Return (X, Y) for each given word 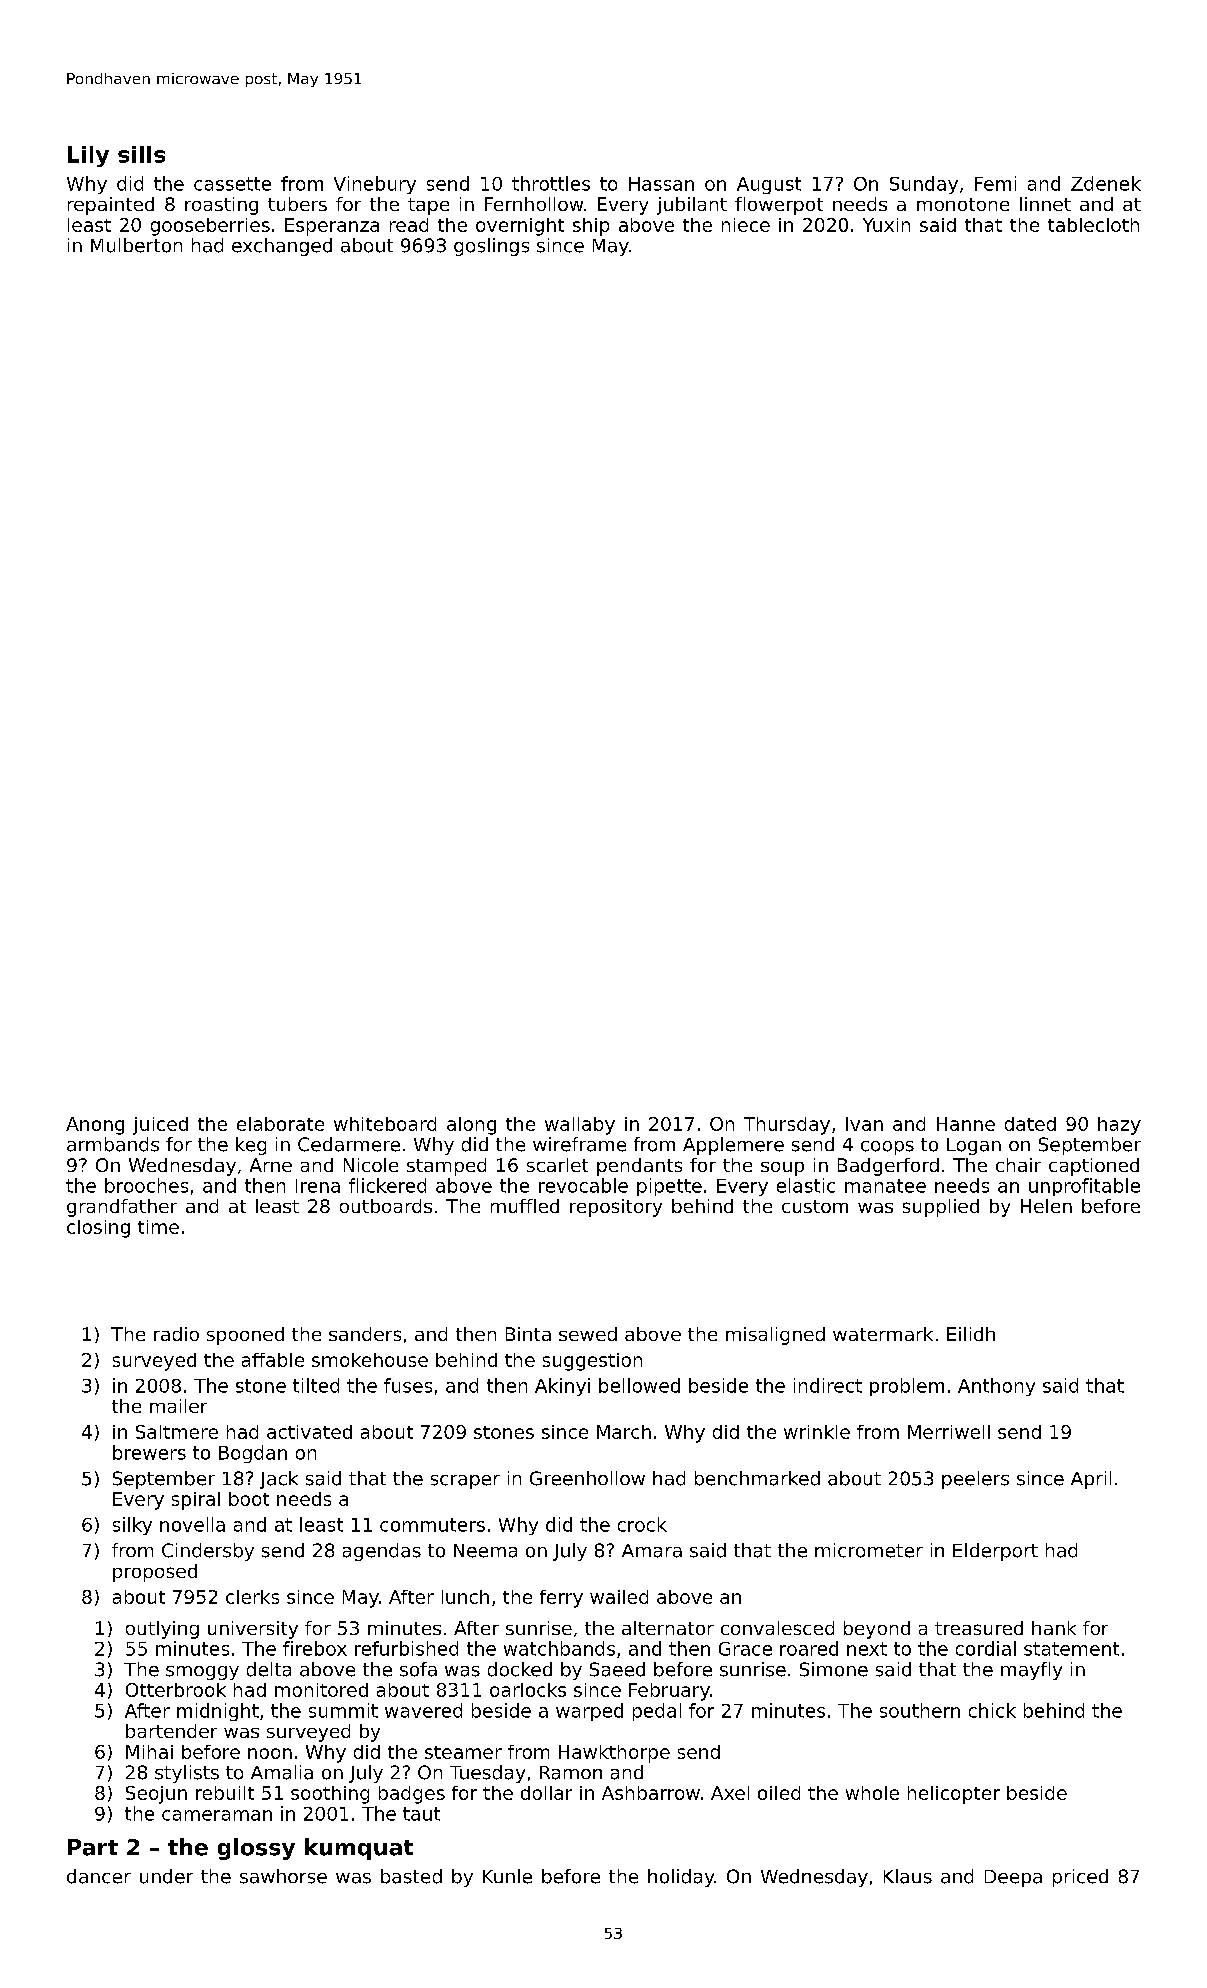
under (166, 1876)
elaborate (280, 1124)
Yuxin (886, 225)
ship (591, 227)
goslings (491, 247)
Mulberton (136, 245)
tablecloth (1093, 225)
